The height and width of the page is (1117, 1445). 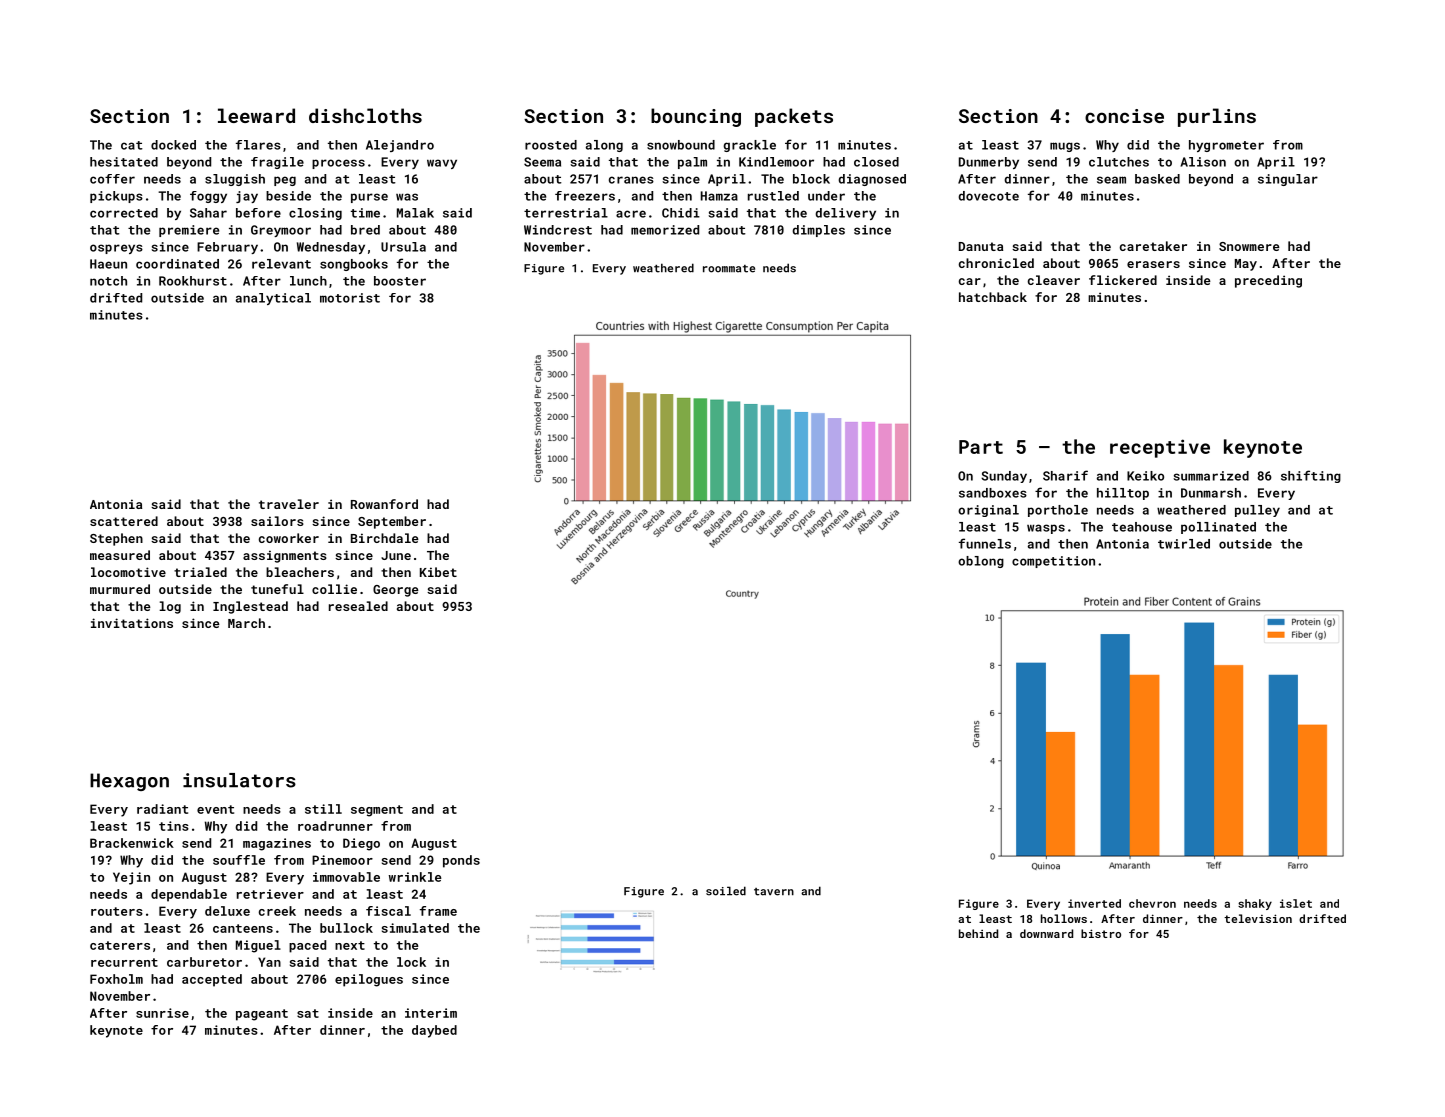 What do you see at coordinates (876, 162) in the page?
I see `closed` at bounding box center [876, 162].
